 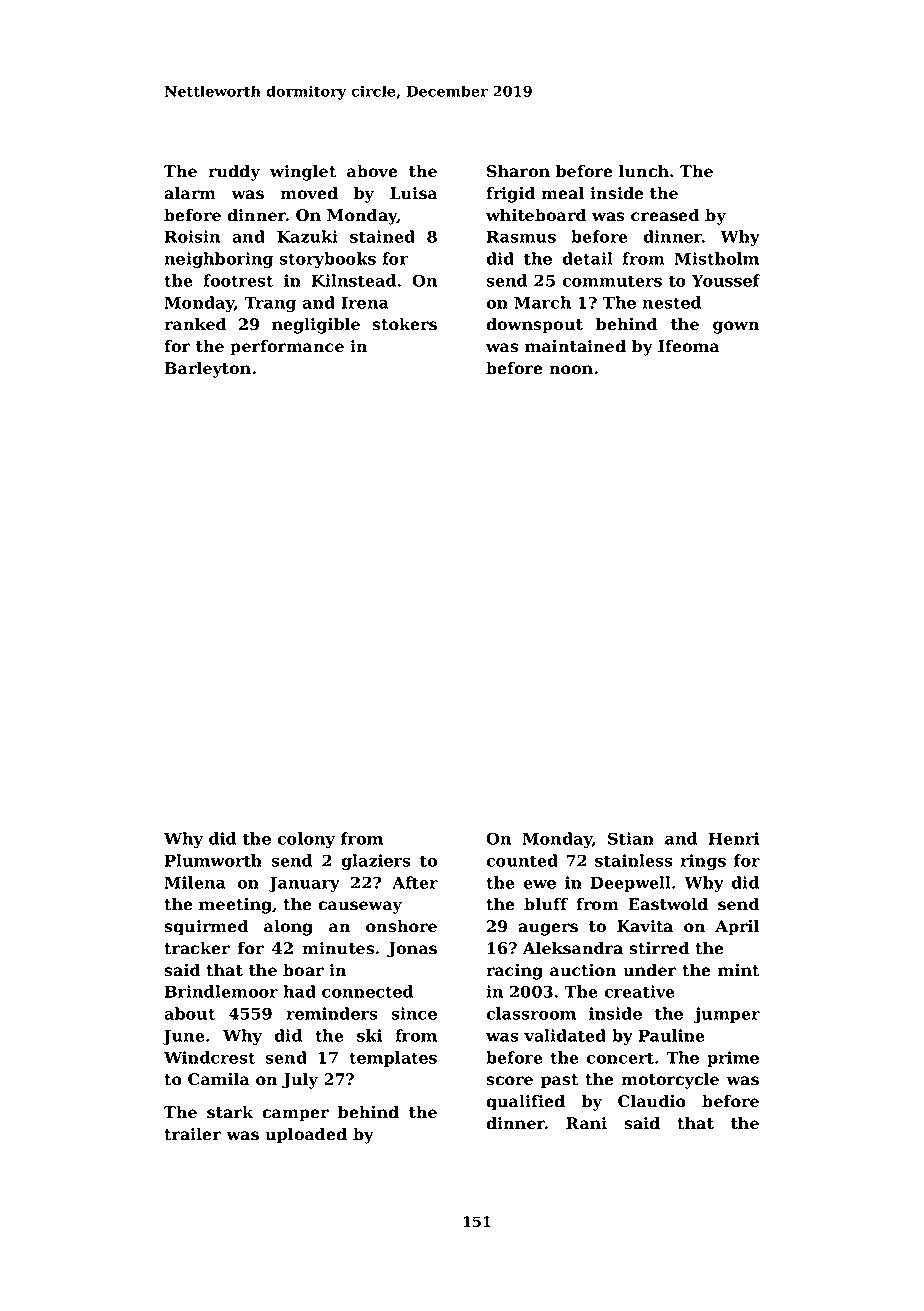 I want to click on moved, so click(x=309, y=193).
